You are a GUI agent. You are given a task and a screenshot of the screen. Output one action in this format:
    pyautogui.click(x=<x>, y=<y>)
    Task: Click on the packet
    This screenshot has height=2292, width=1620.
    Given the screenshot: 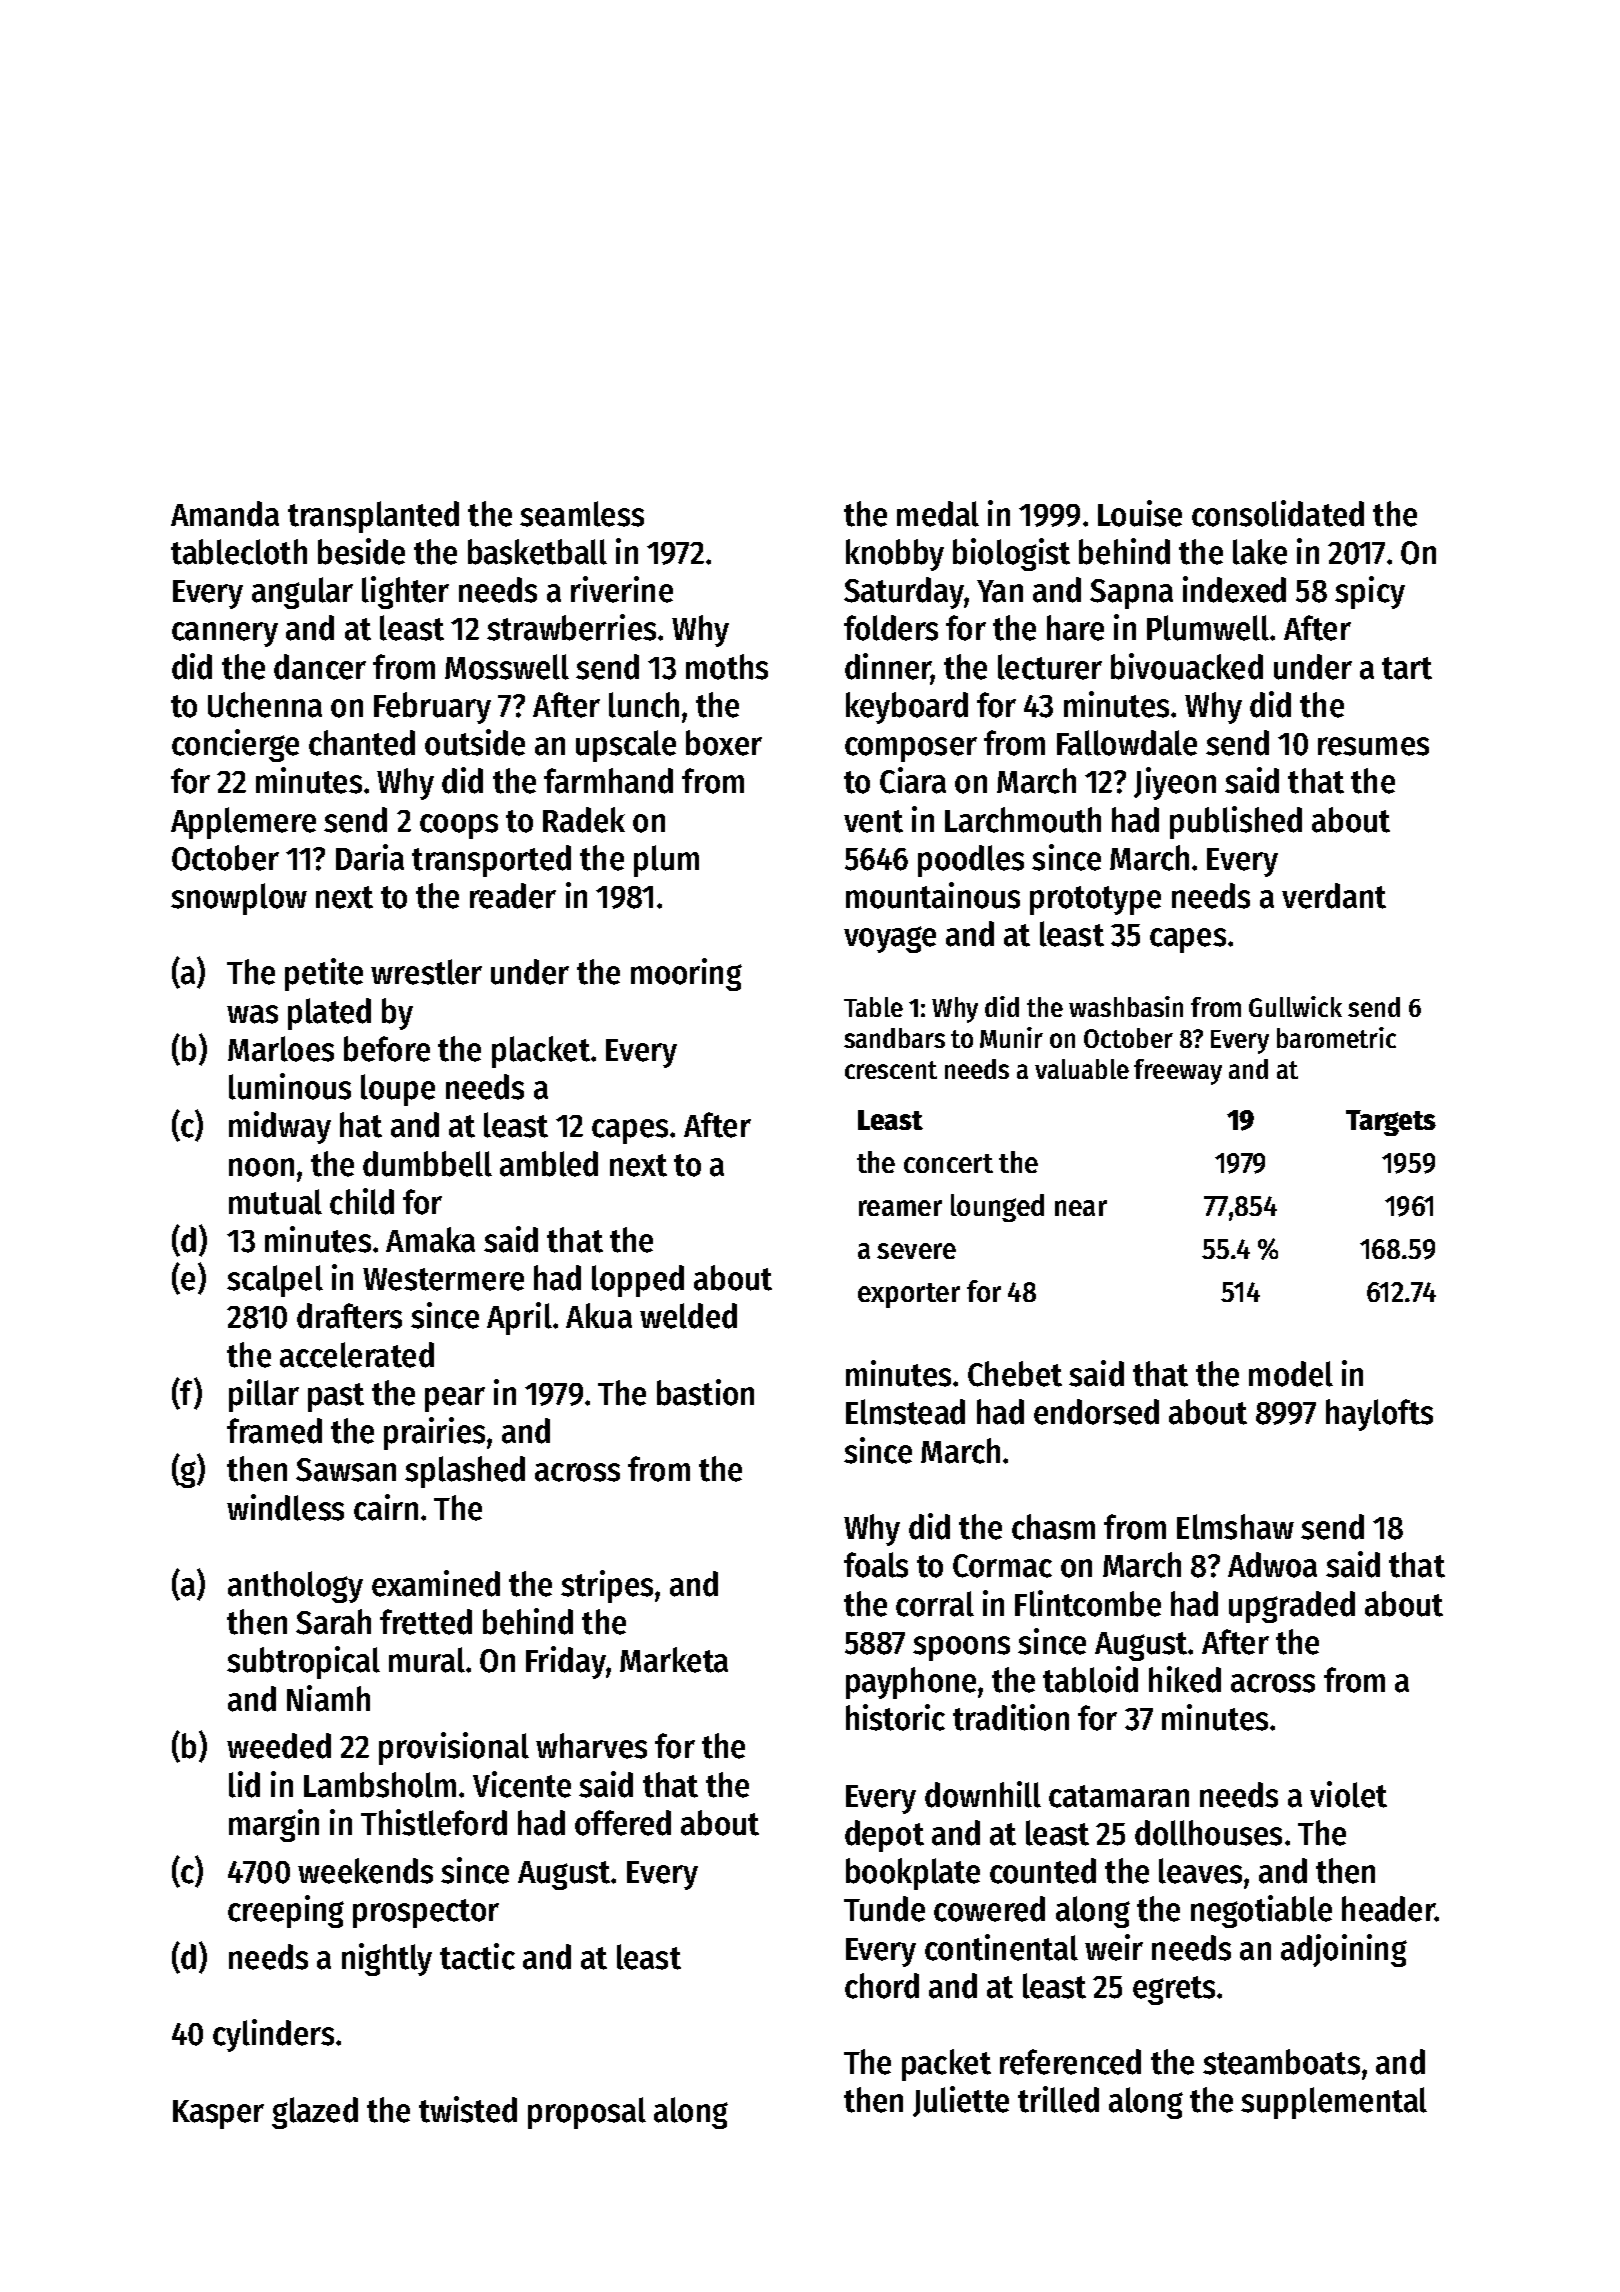 What is the action you would take?
    pyautogui.click(x=946, y=2065)
